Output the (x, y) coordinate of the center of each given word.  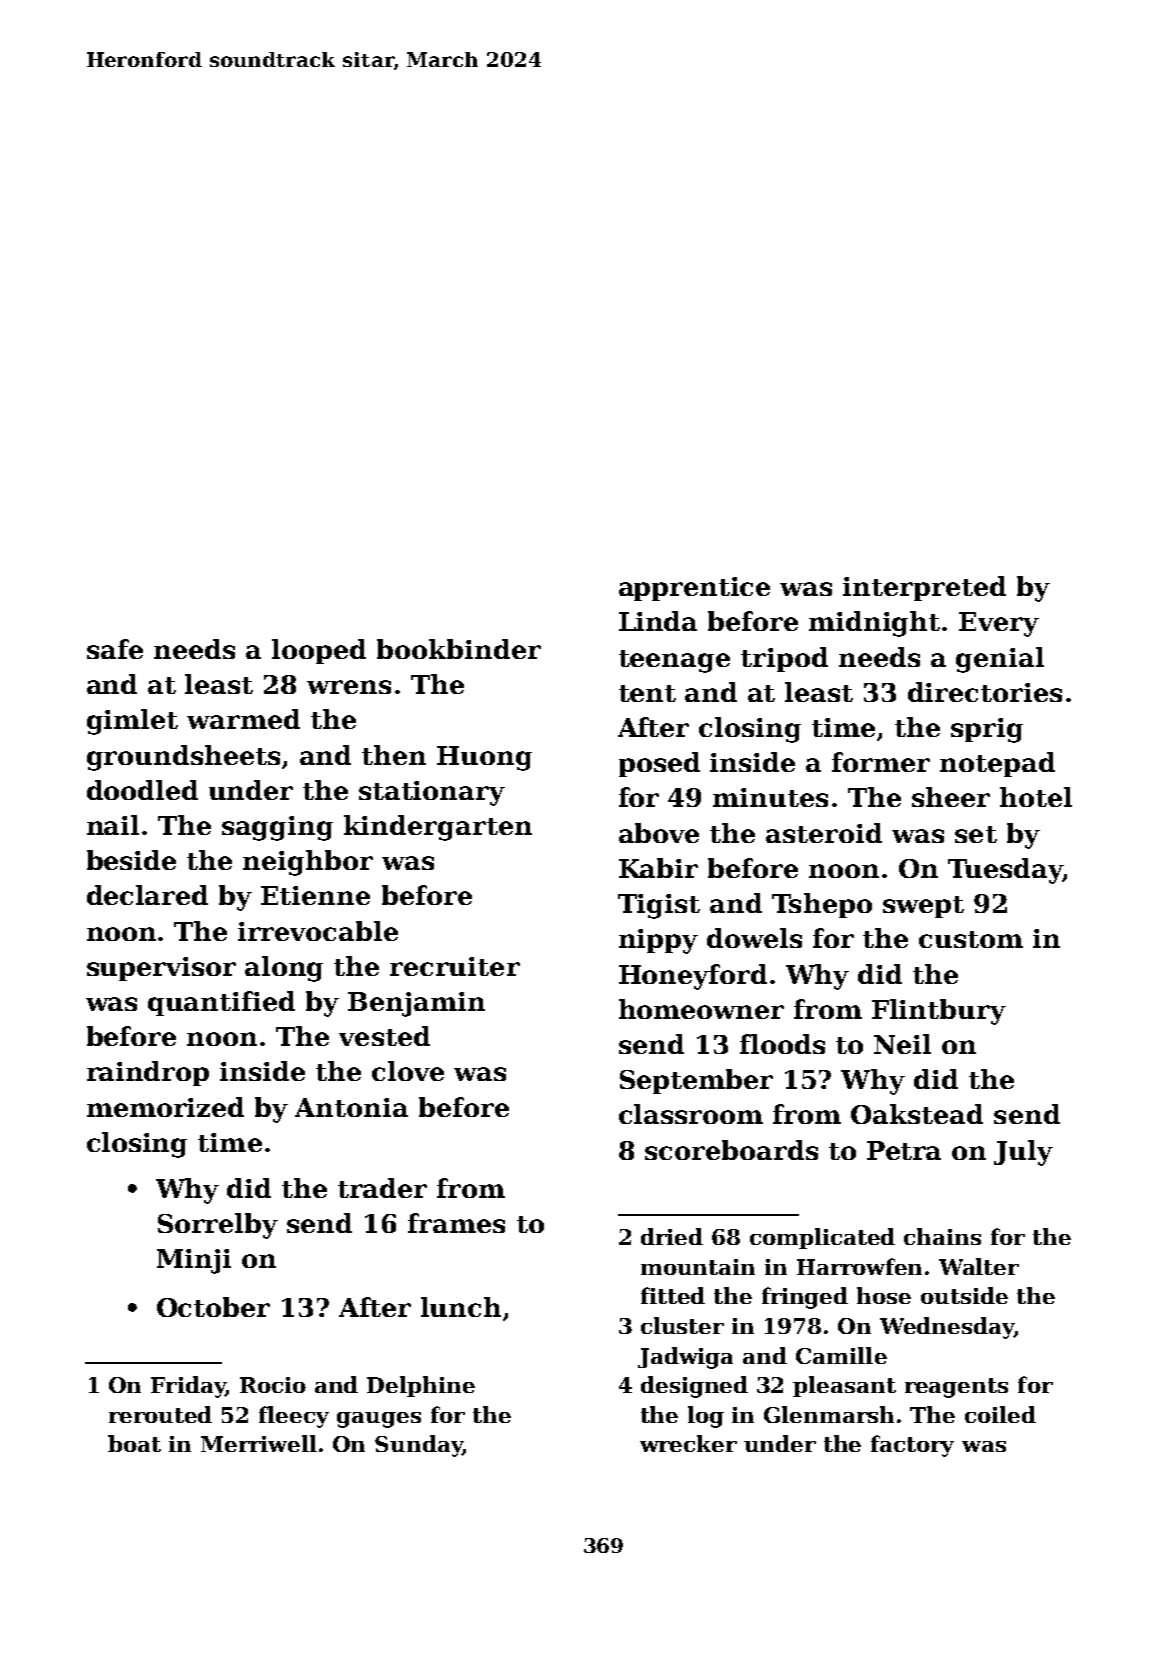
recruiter (455, 966)
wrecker (688, 1443)
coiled (1000, 1414)
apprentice (694, 589)
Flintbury (939, 1012)
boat (134, 1443)
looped (319, 651)
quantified (221, 1003)
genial (1000, 660)
